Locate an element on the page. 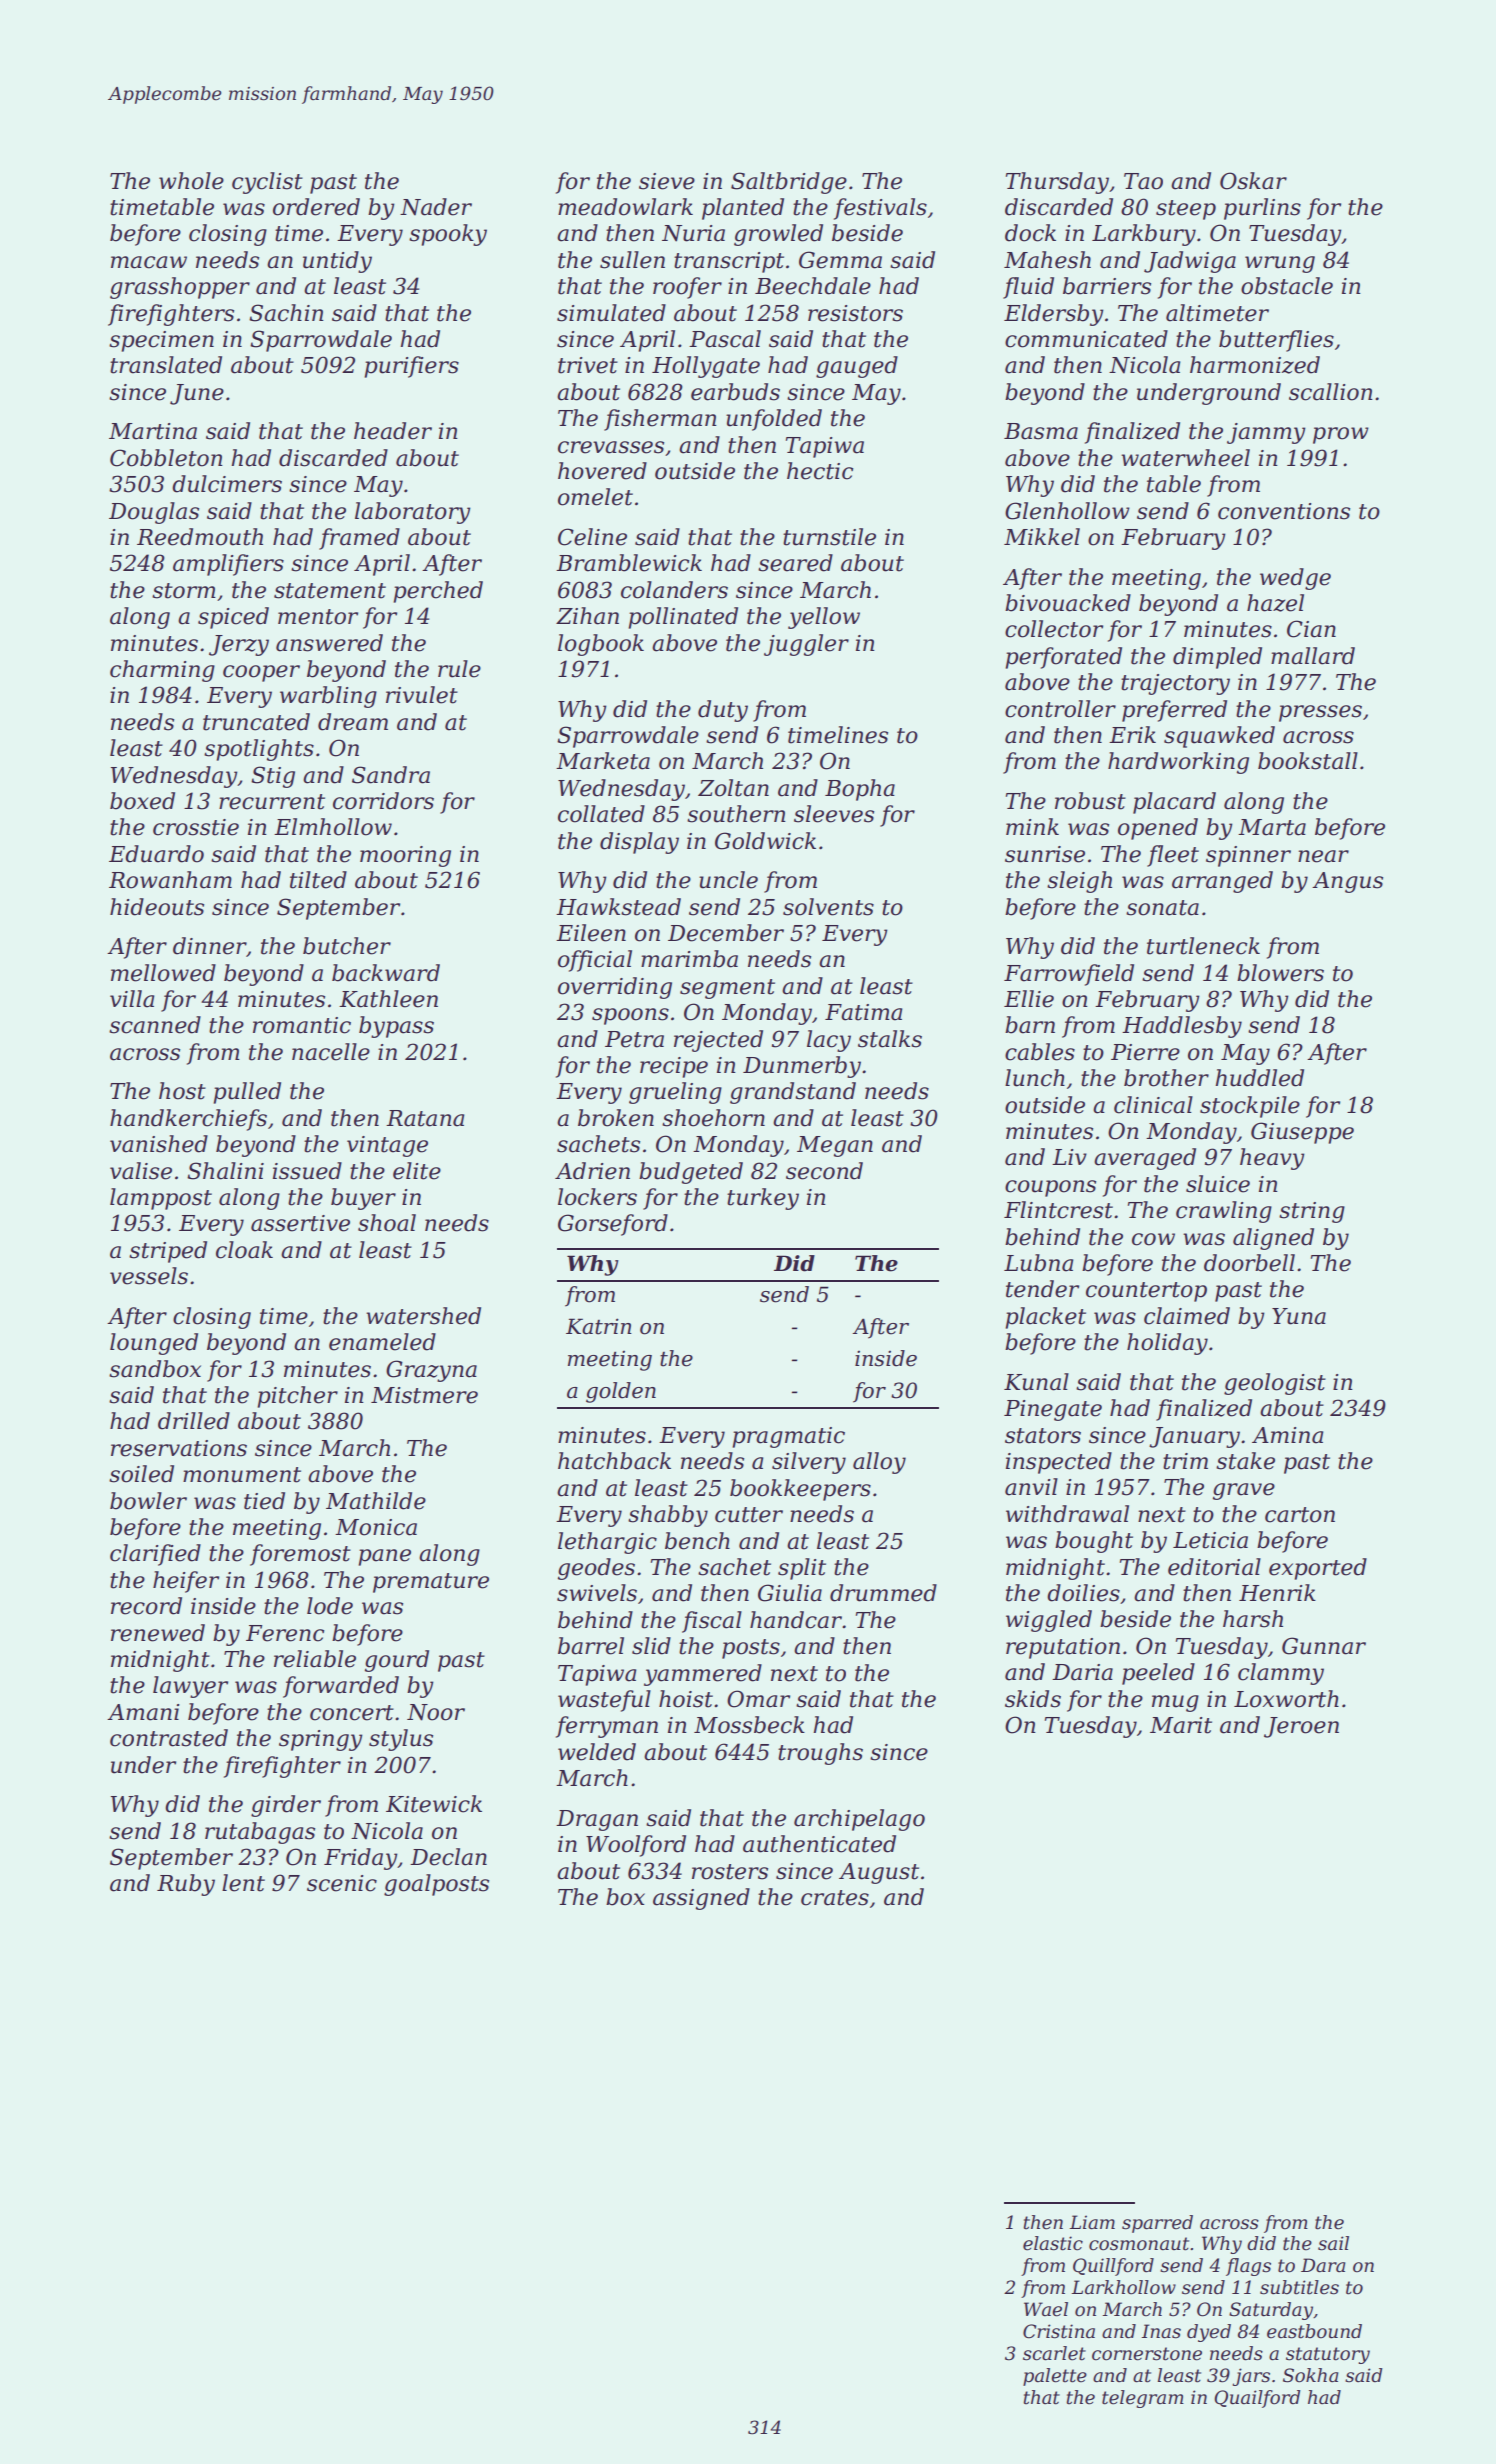 The height and width of the document is (2464, 1496). cutter is located at coordinates (749, 1515).
